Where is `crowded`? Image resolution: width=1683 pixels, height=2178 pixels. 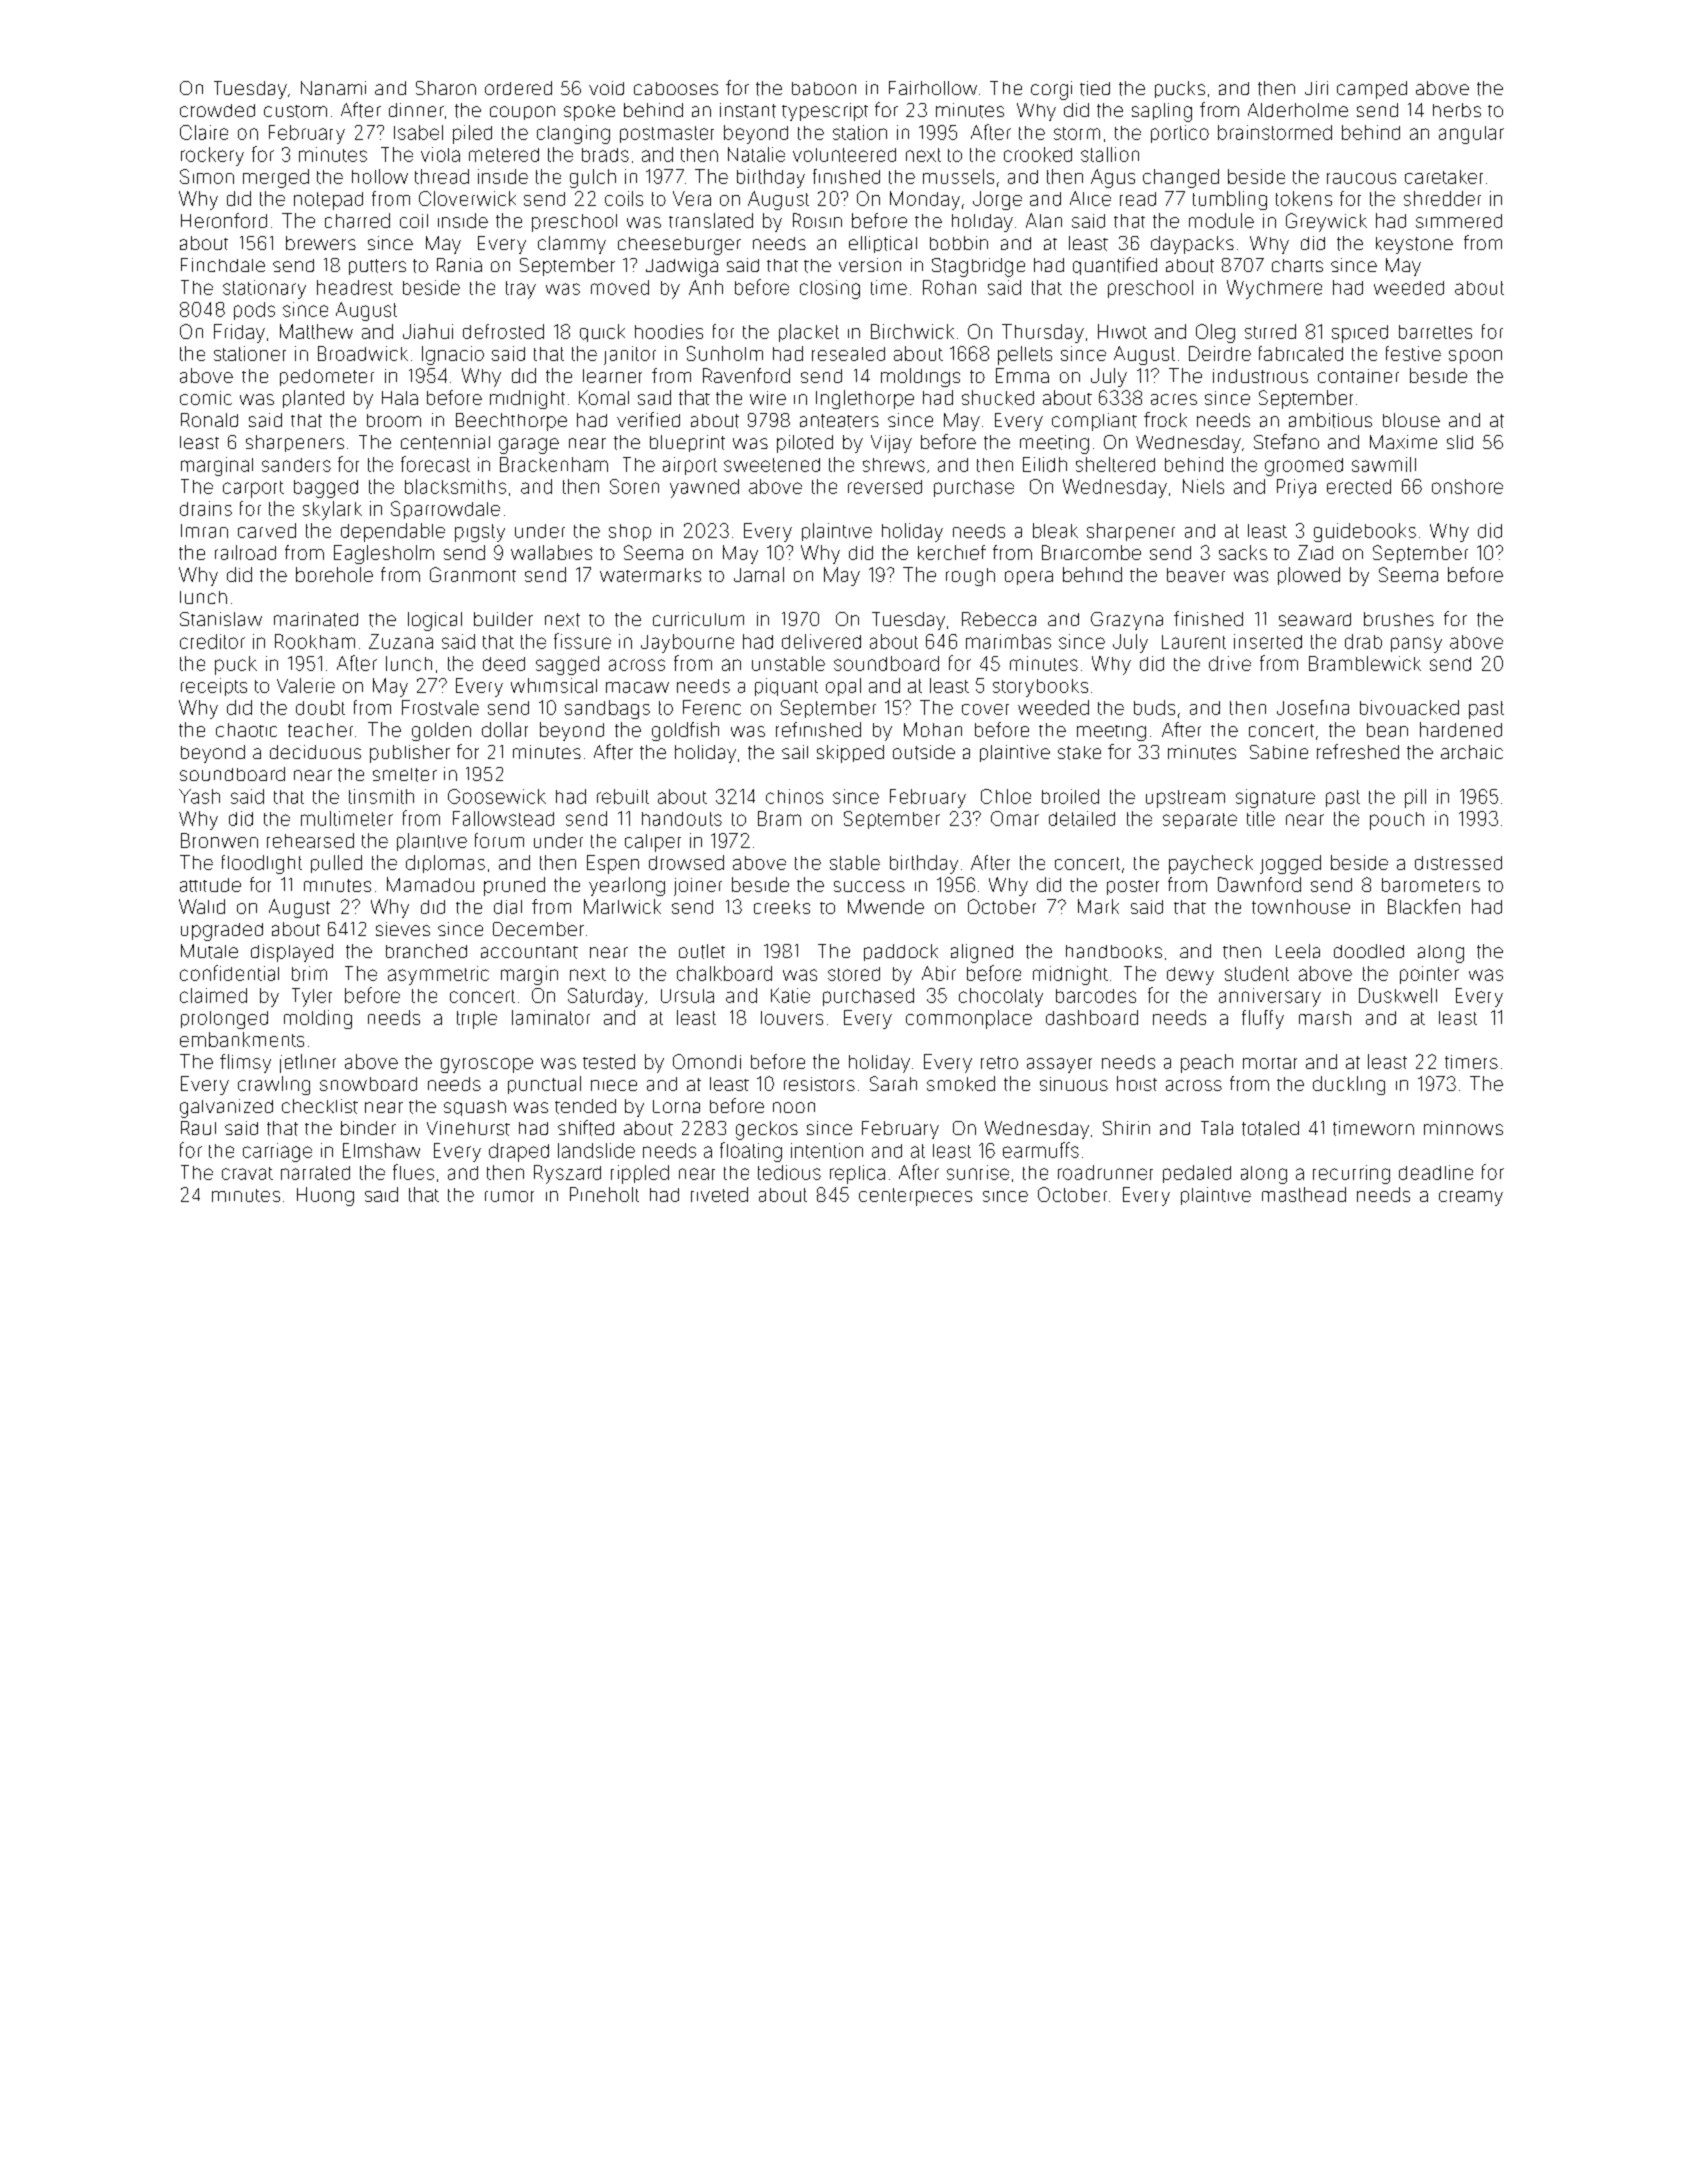
crowded is located at coordinates (217, 110).
